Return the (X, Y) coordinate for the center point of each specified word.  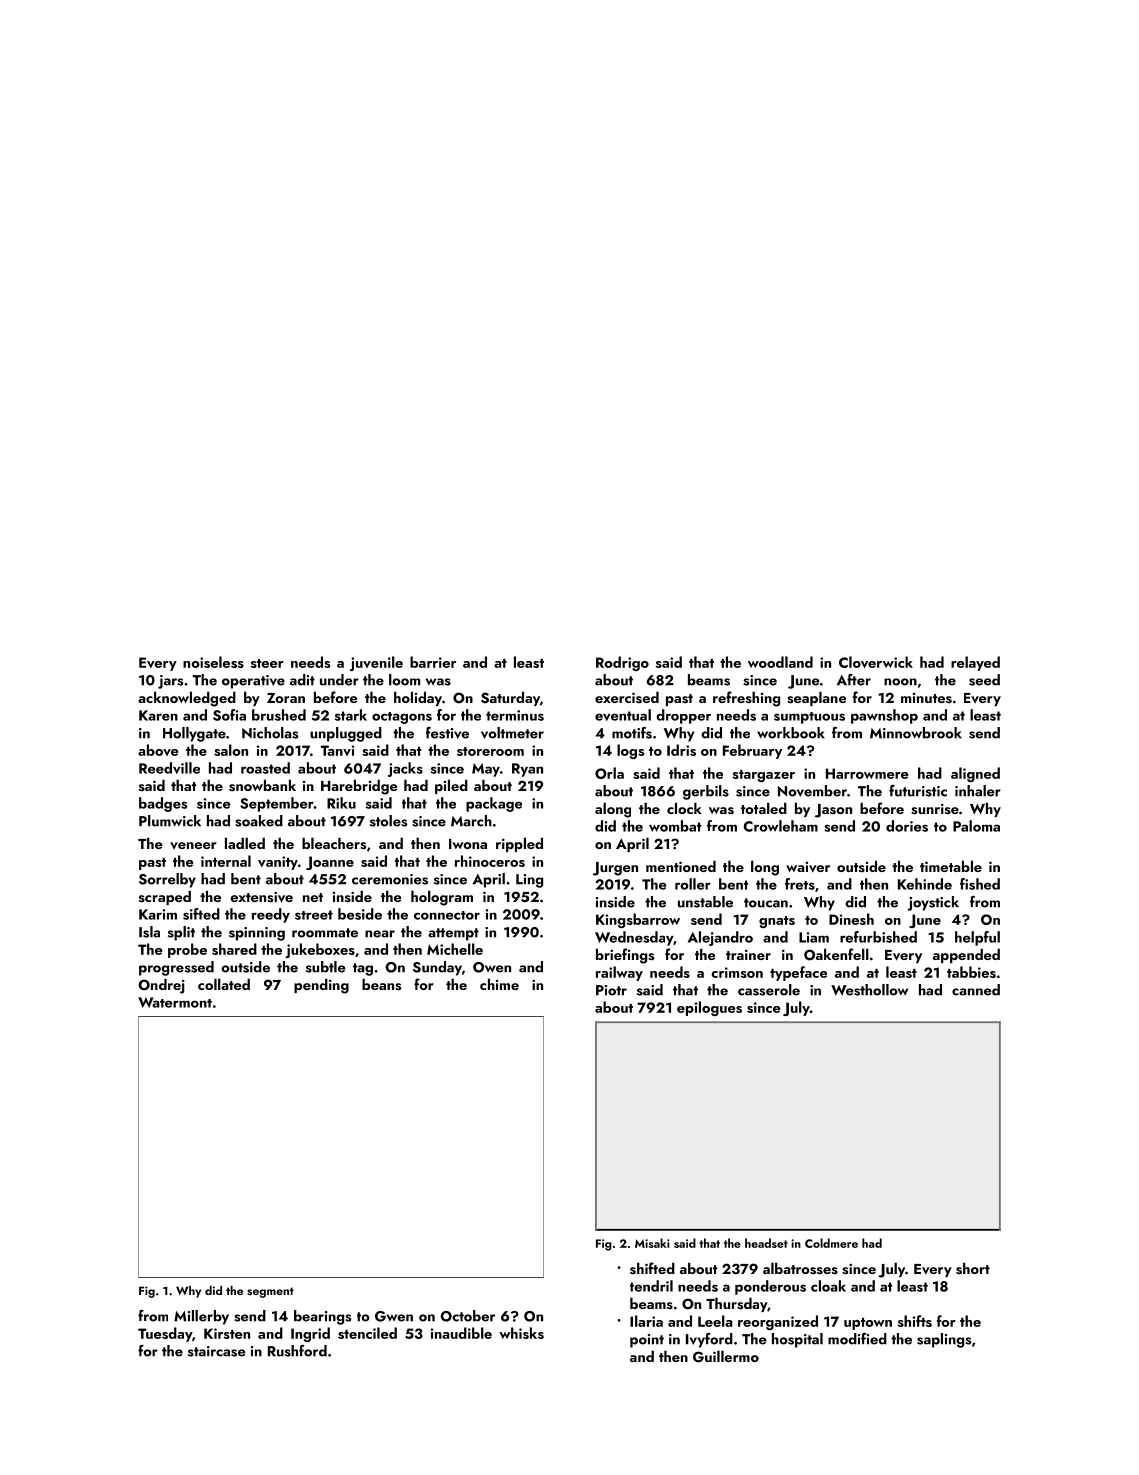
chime (499, 984)
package (494, 804)
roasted (265, 768)
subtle (325, 967)
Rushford (297, 1351)
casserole (769, 990)
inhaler (978, 791)
